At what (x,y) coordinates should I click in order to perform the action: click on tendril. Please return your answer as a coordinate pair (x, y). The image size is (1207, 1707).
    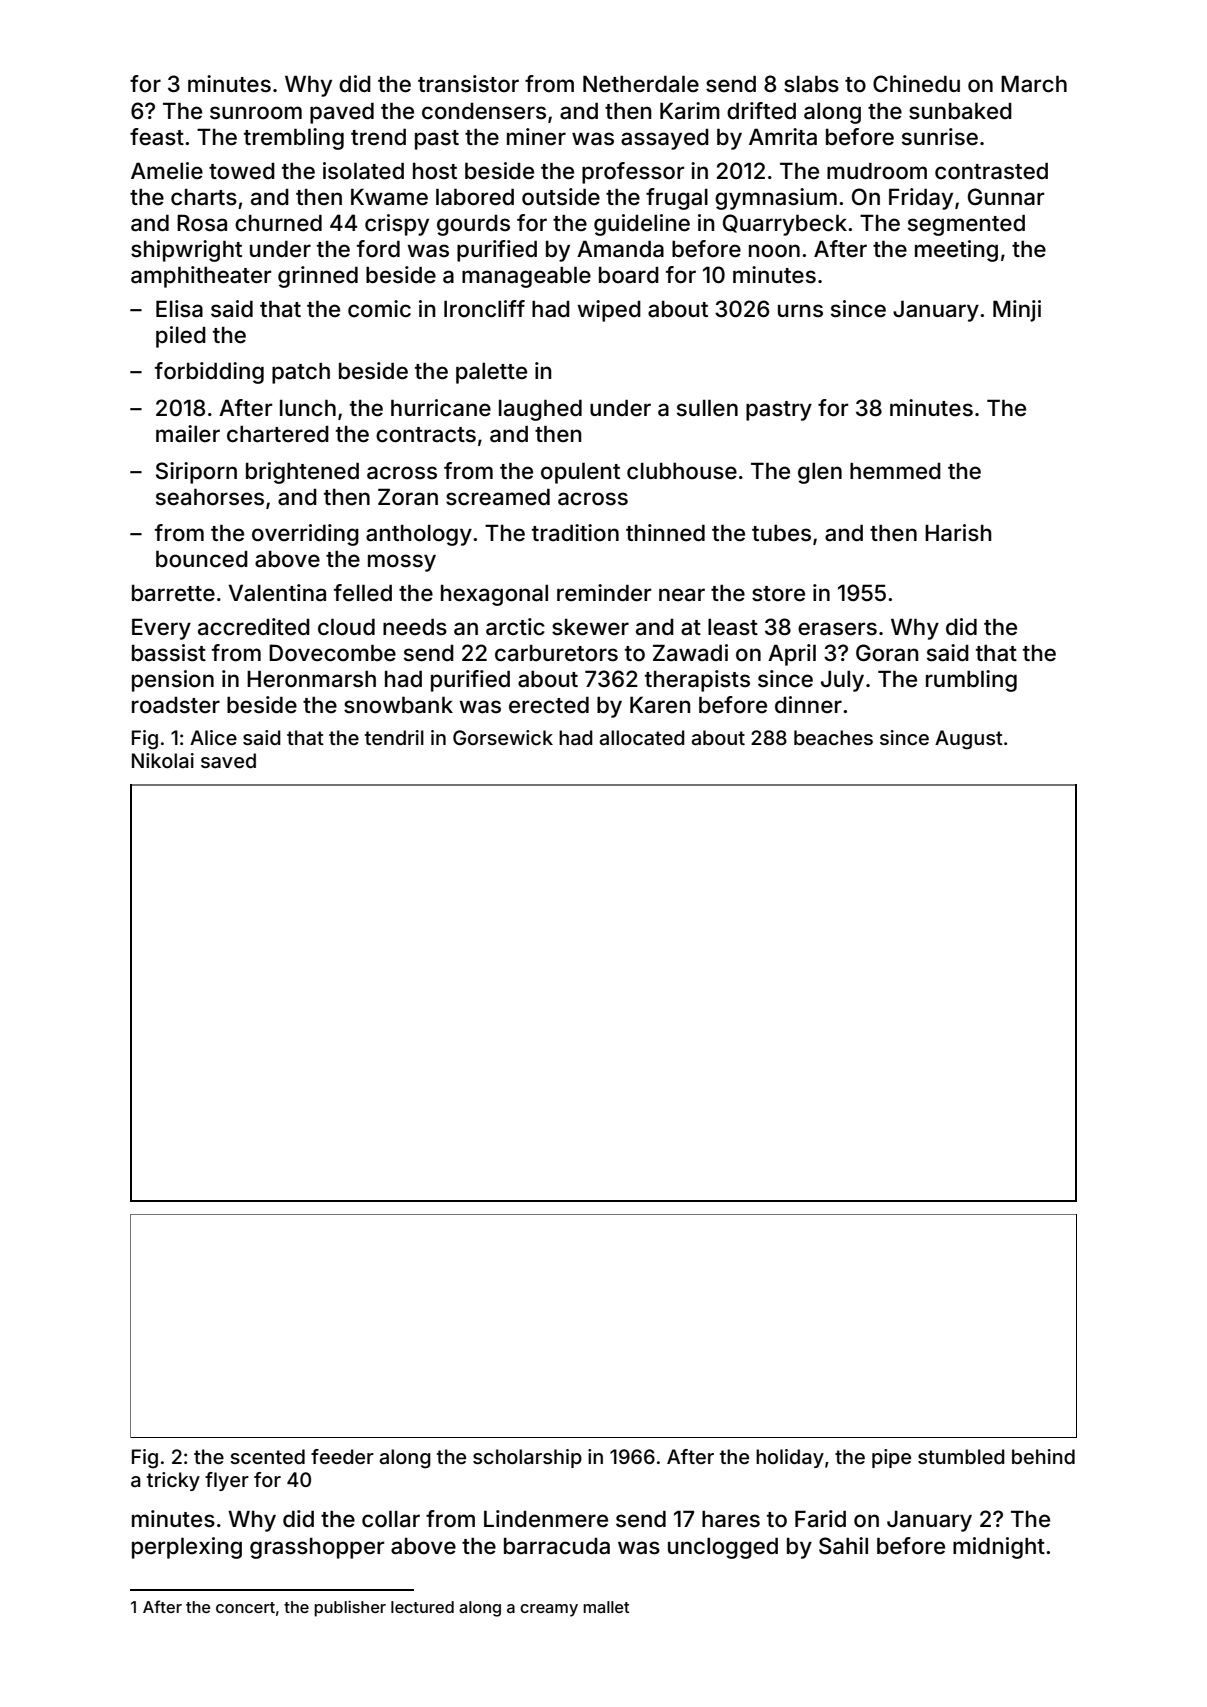
    Looking at the image, I should click on (394, 737).
